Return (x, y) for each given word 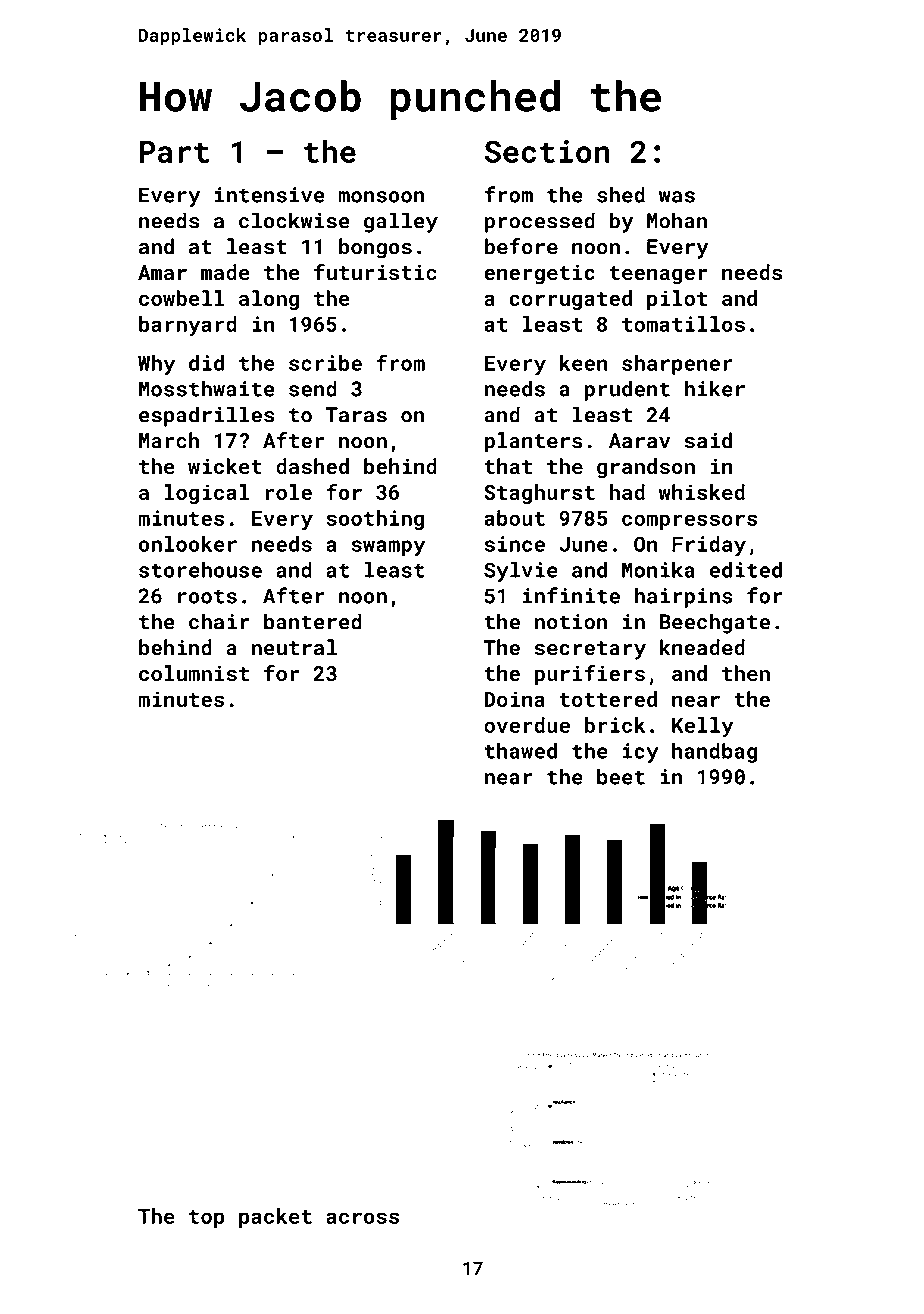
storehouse (200, 570)
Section (547, 151)
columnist (194, 673)
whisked (702, 492)
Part (174, 152)
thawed (520, 751)
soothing (375, 520)
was (677, 197)
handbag (714, 753)
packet (275, 1218)
